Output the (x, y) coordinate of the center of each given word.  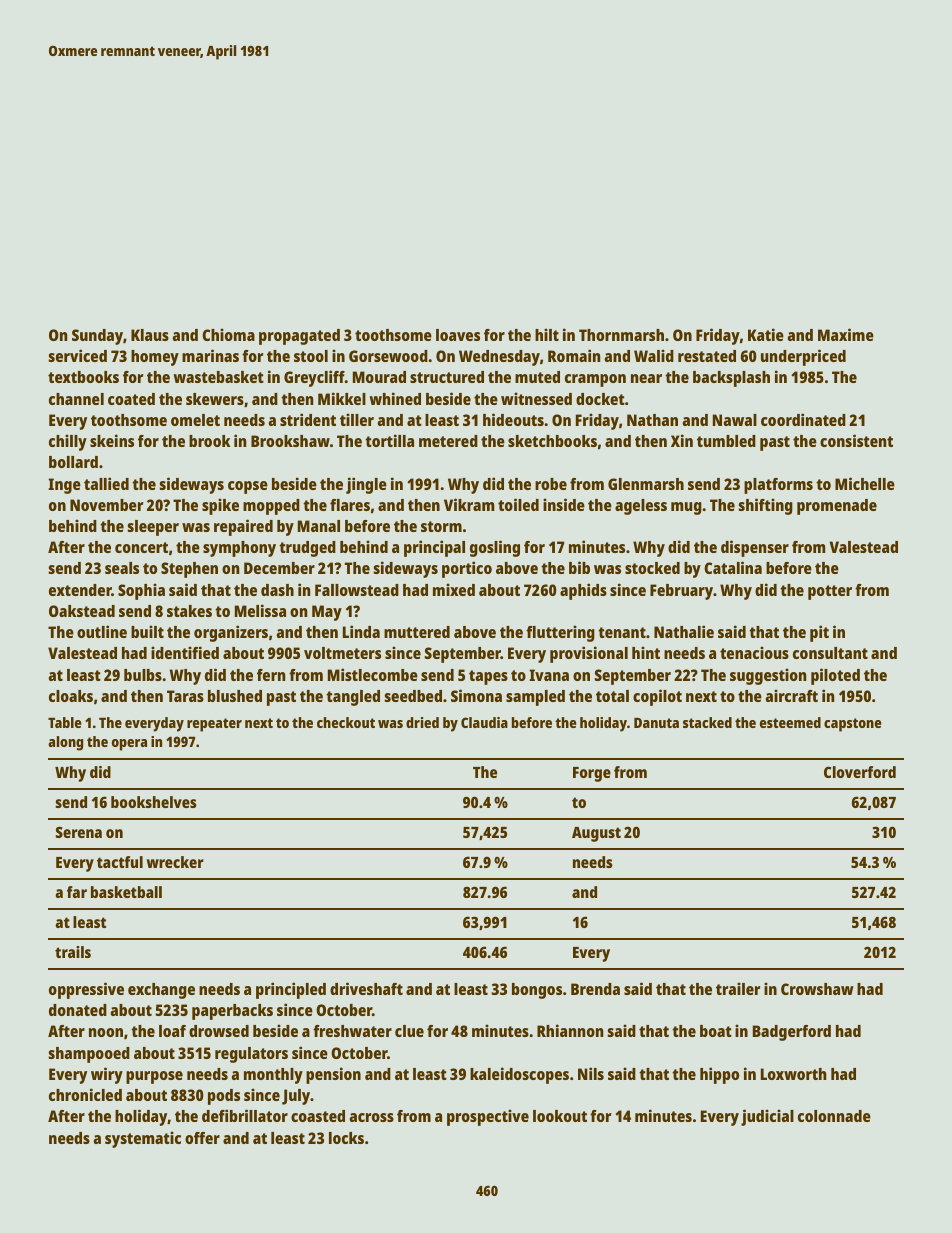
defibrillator (245, 1115)
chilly (68, 442)
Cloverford (860, 772)
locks (346, 1138)
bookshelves (154, 802)
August (596, 834)
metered (448, 441)
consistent (856, 440)
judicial (767, 1117)
